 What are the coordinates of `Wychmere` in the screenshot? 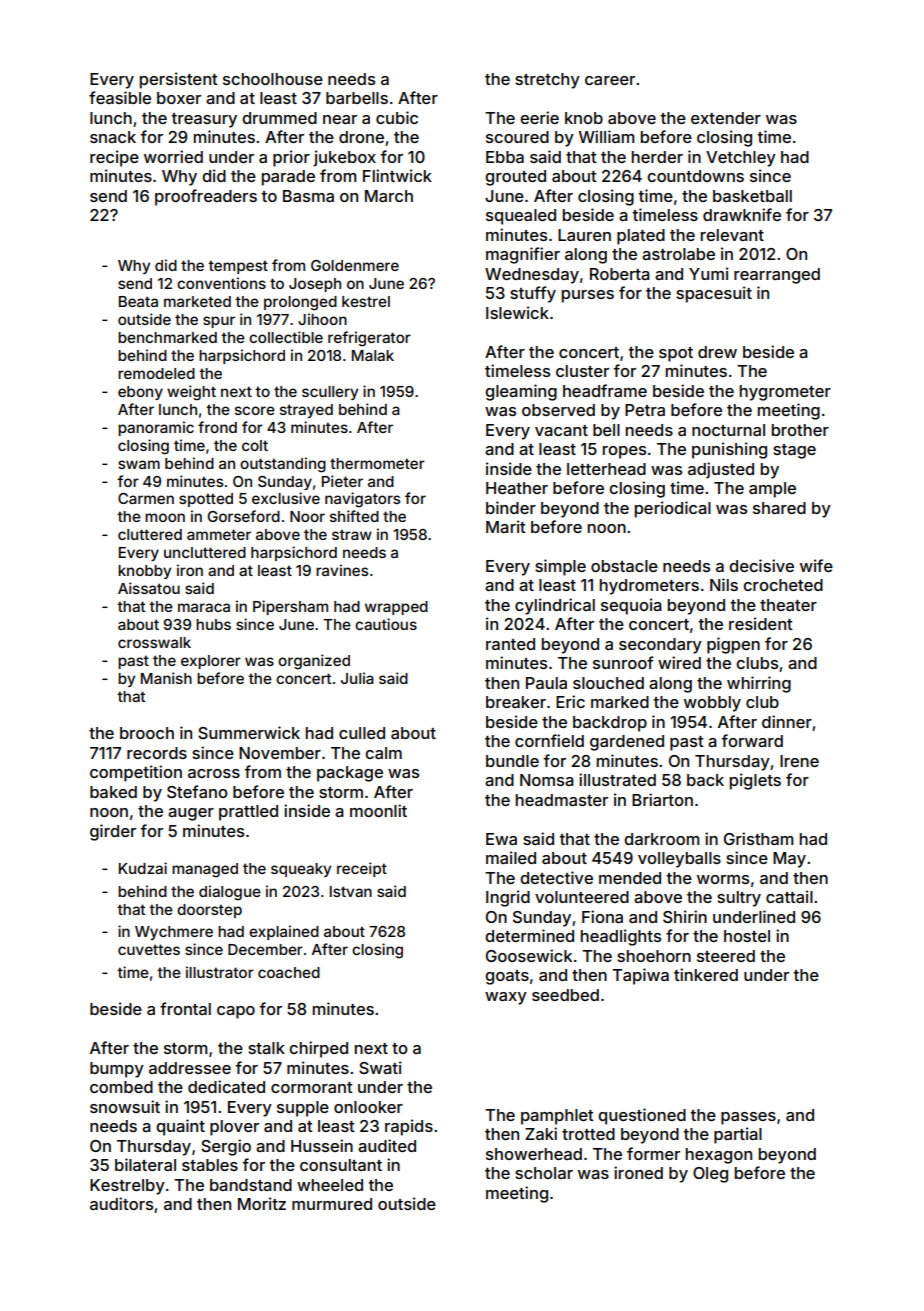 It's located at (174, 933).
